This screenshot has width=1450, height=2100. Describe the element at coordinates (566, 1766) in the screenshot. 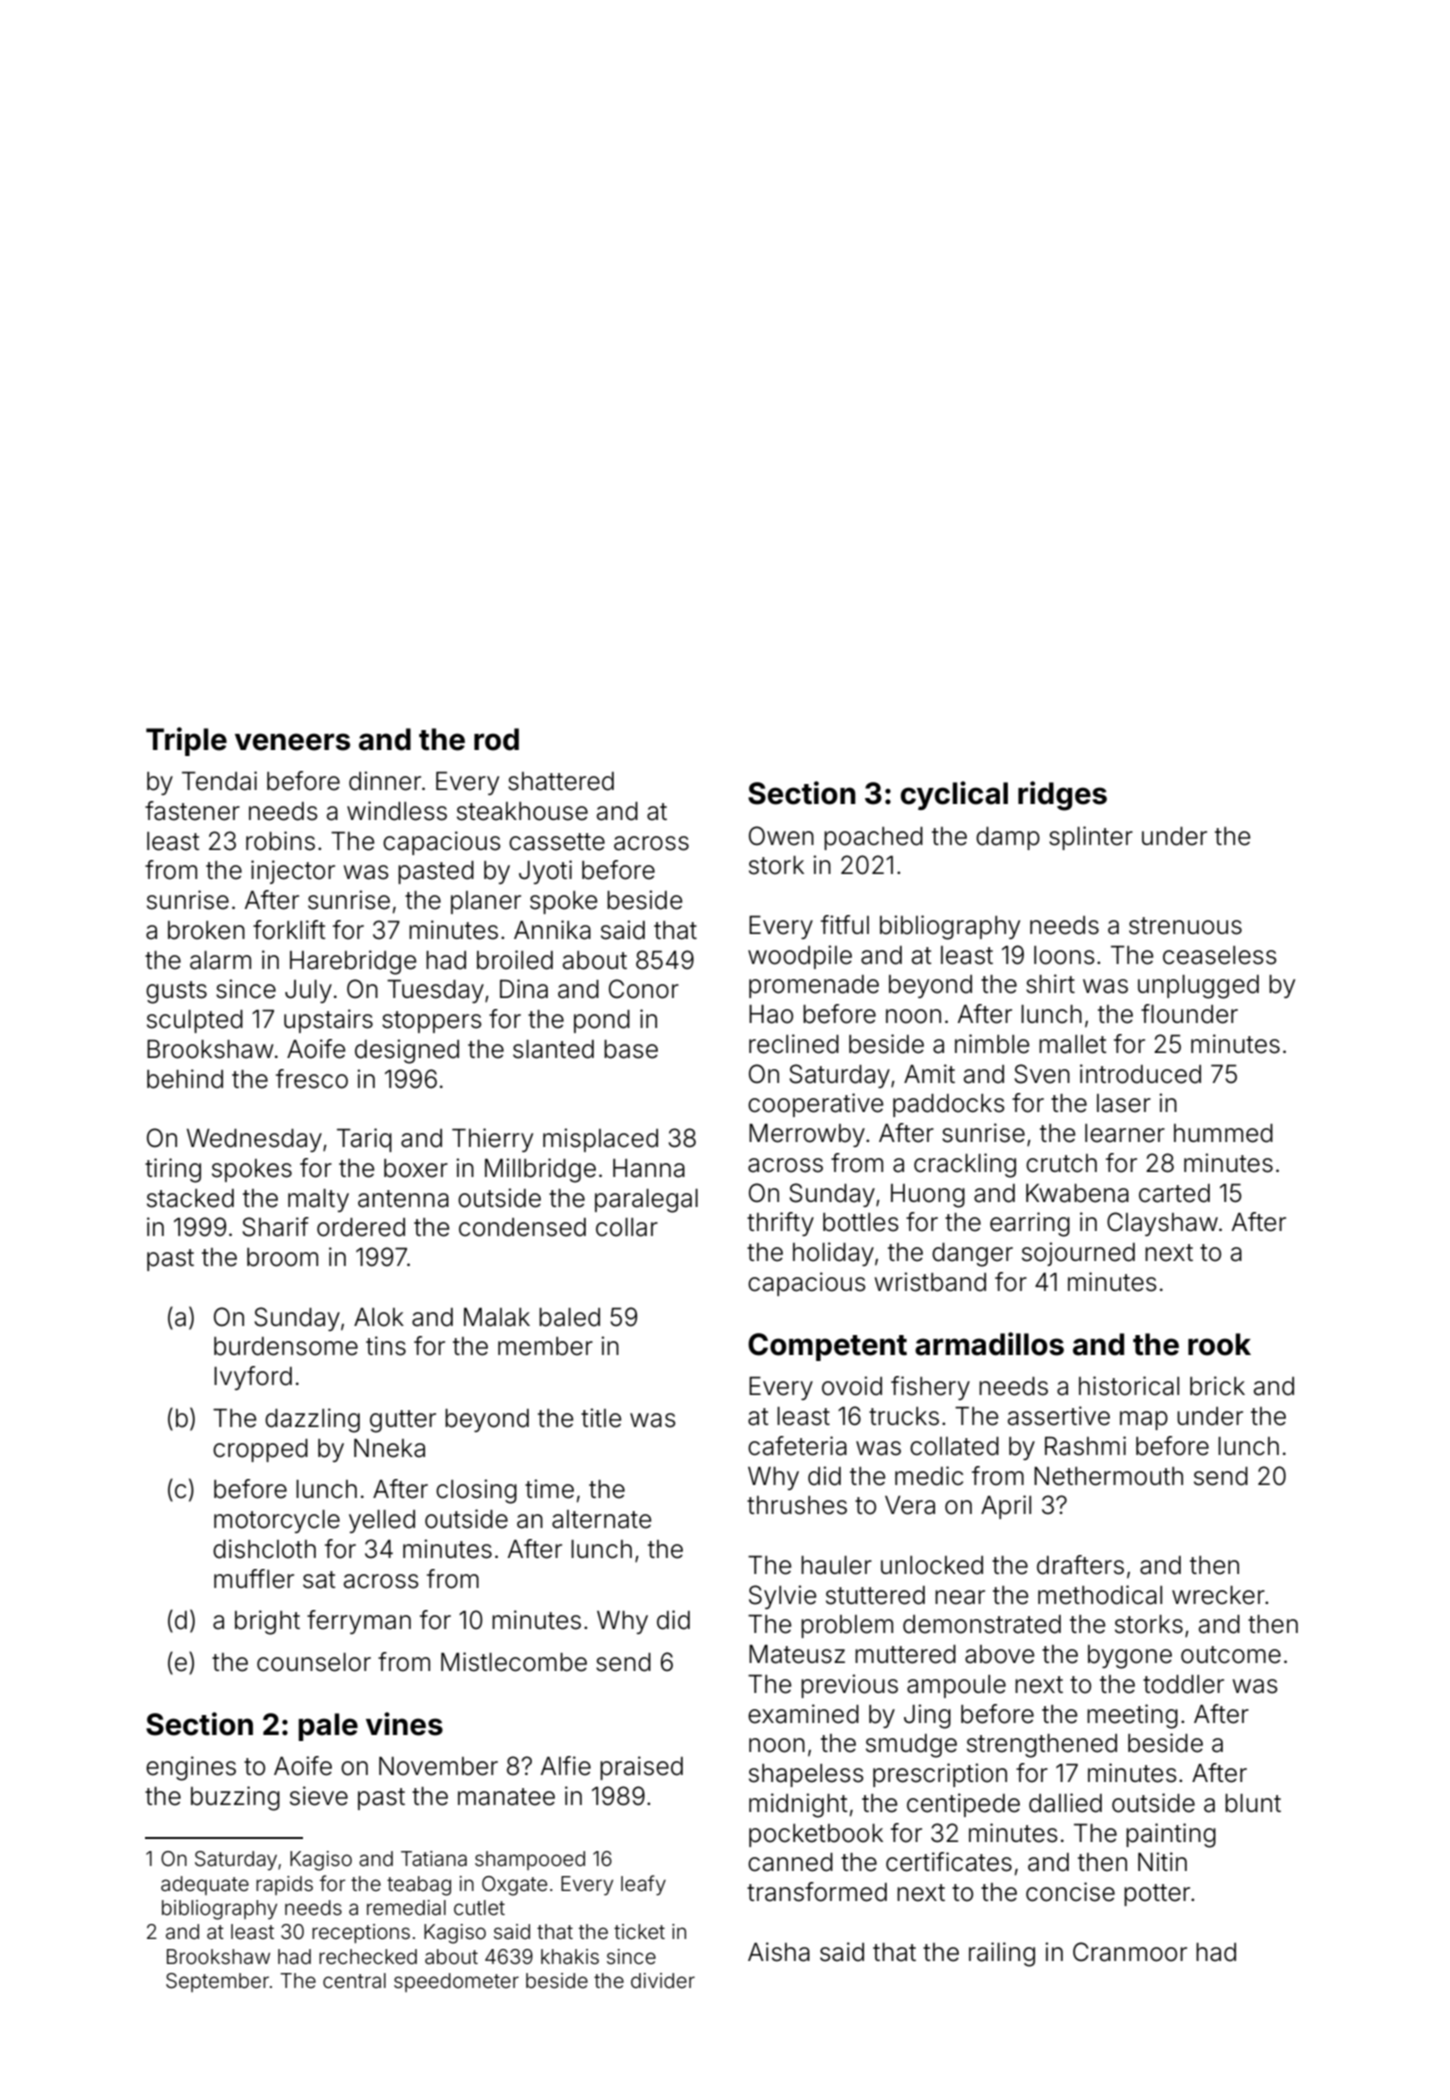

I see `Alfie` at that location.
